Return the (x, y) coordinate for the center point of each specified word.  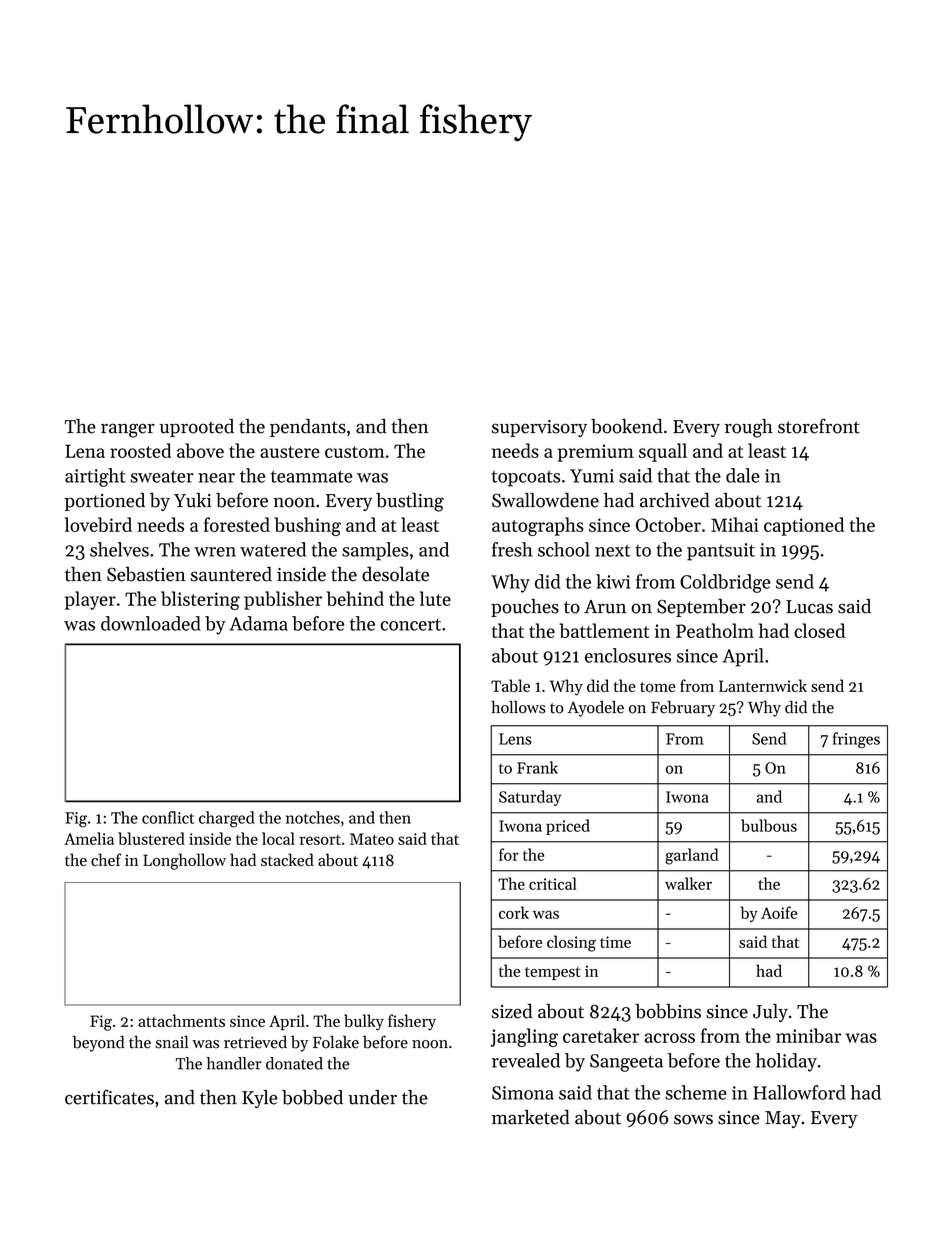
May (783, 1119)
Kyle (260, 1099)
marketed (531, 1117)
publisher (283, 600)
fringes (856, 740)
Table (510, 685)
